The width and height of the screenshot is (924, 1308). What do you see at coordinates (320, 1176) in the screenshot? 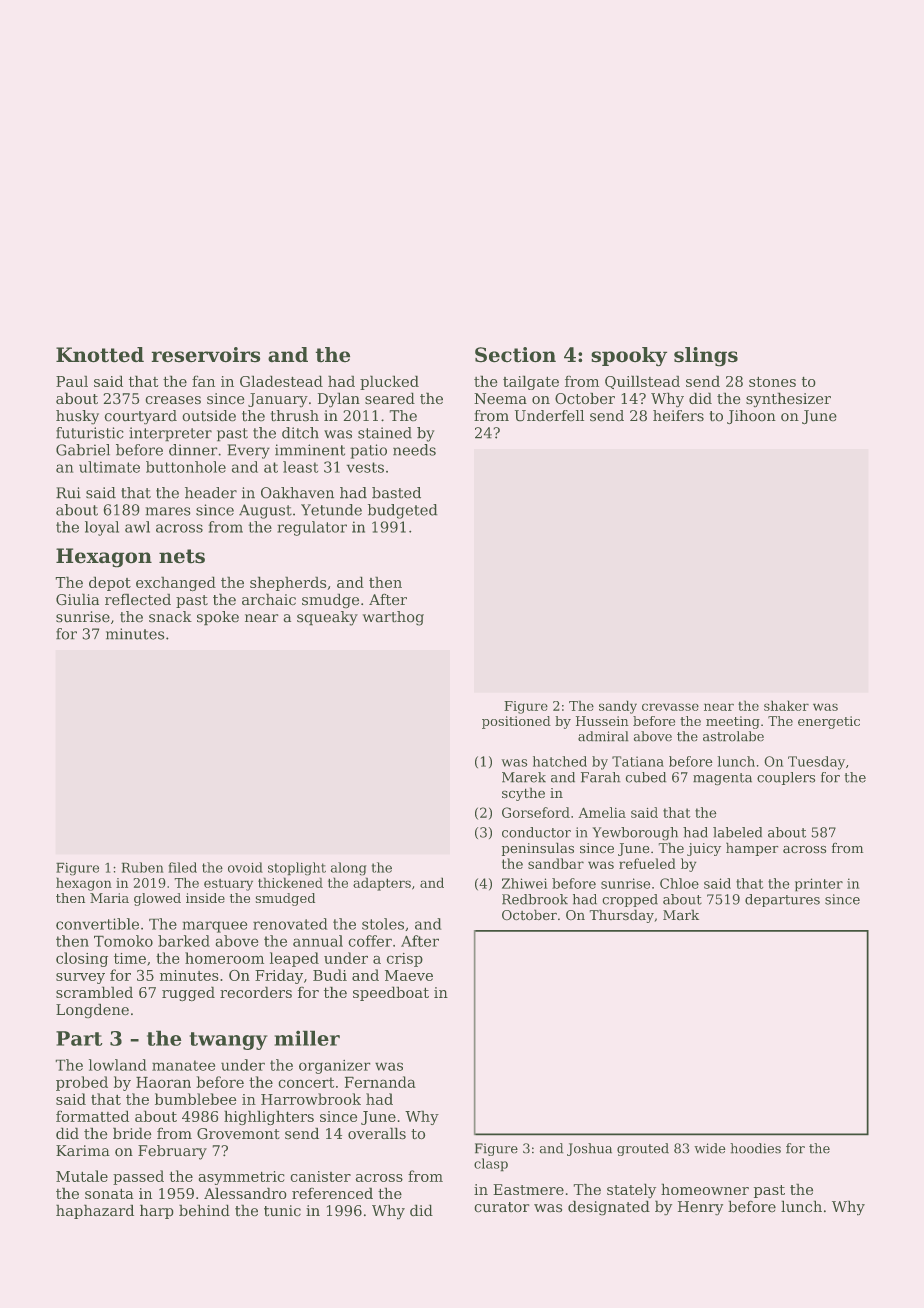
I see `canister` at bounding box center [320, 1176].
